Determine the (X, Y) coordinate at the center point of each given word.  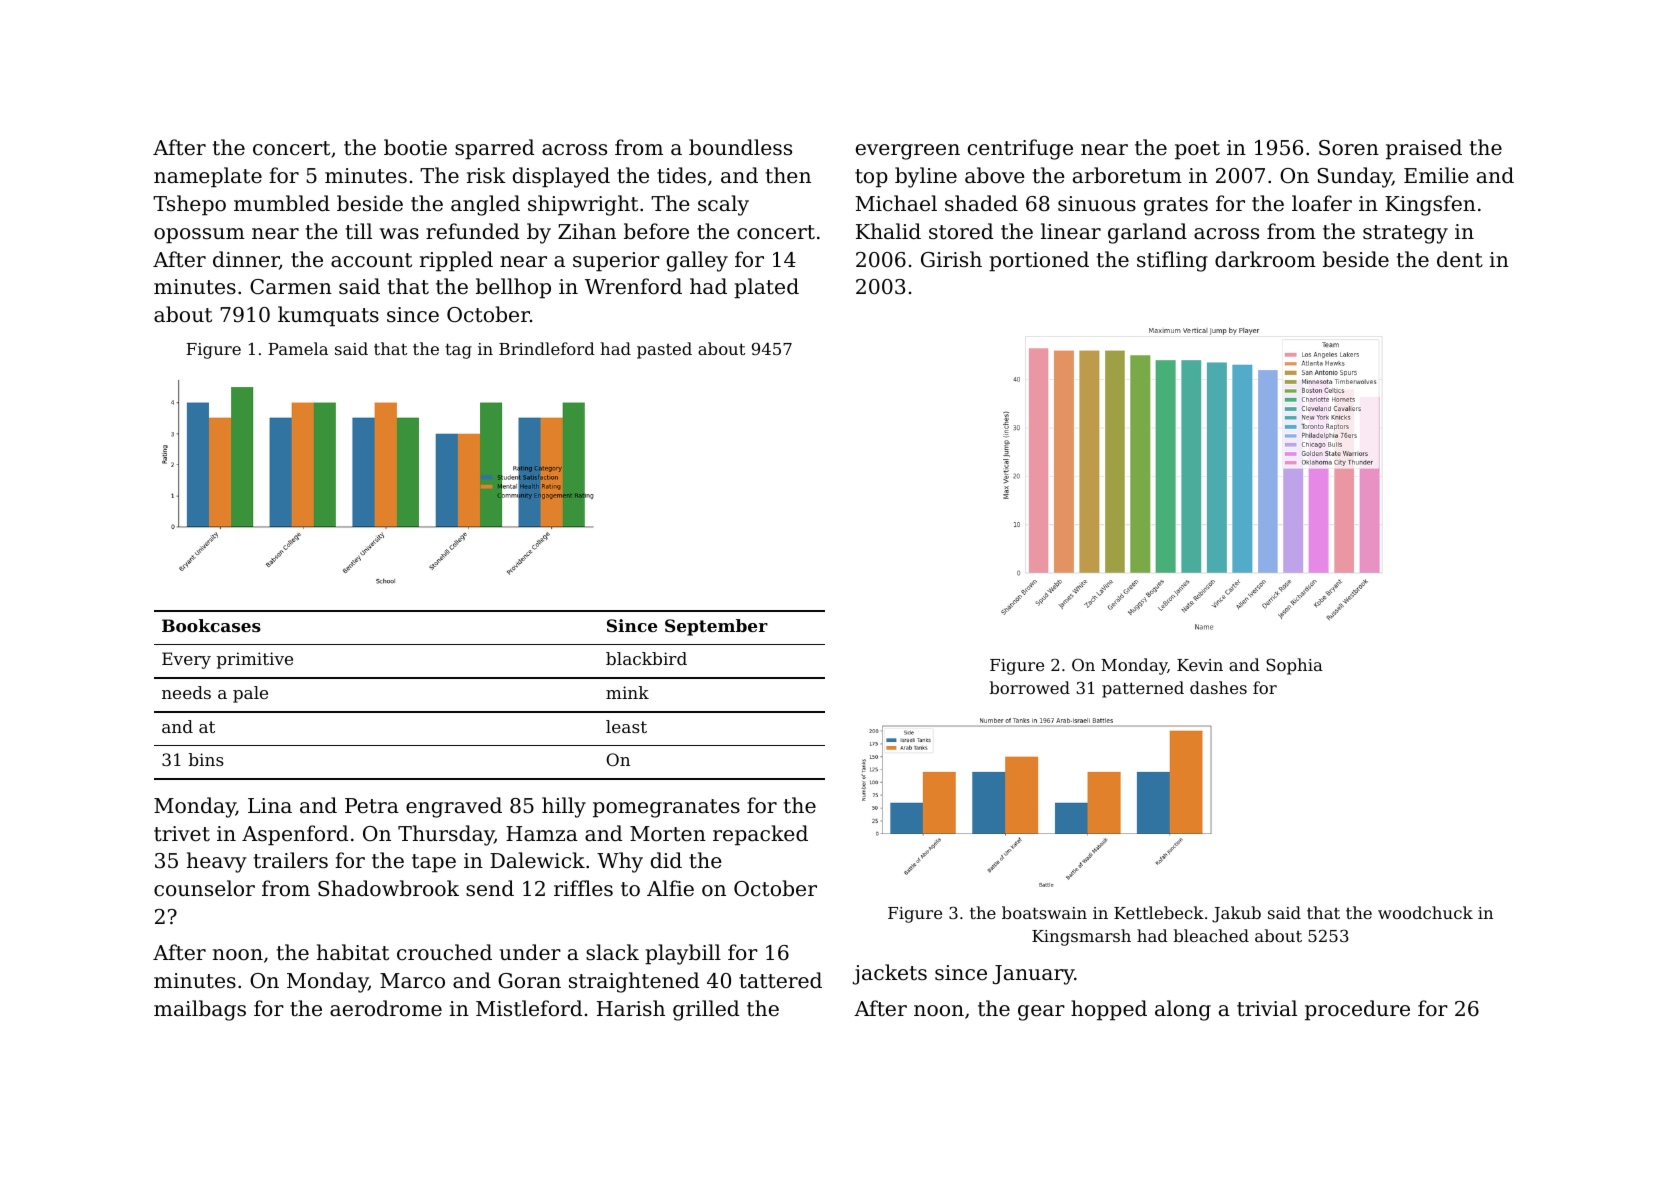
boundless (740, 147)
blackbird (646, 658)
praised (1424, 149)
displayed (561, 177)
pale (250, 694)
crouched (444, 952)
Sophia (1294, 666)
